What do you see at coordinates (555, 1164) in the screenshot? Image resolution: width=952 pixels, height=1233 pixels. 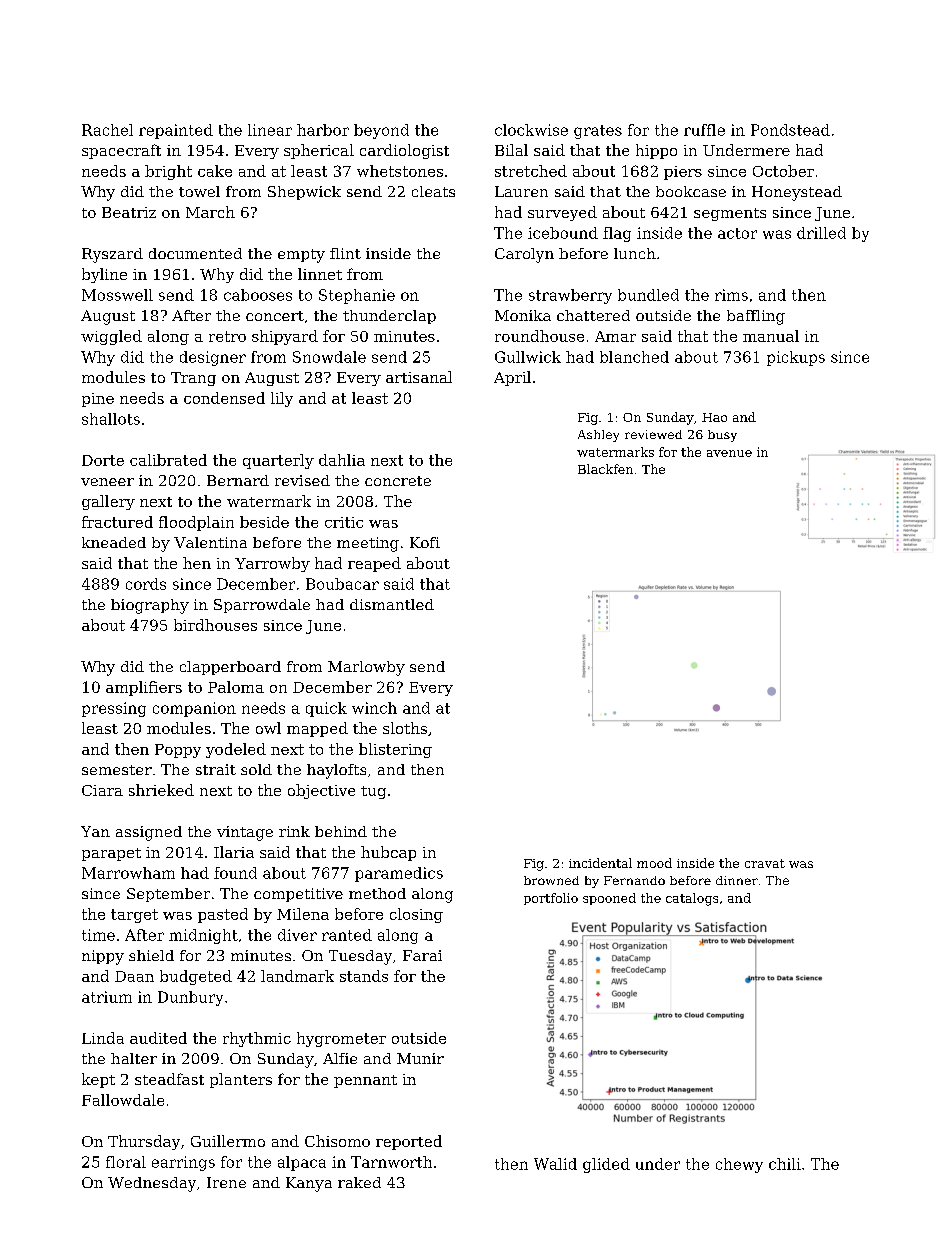 I see `Walid` at bounding box center [555, 1164].
